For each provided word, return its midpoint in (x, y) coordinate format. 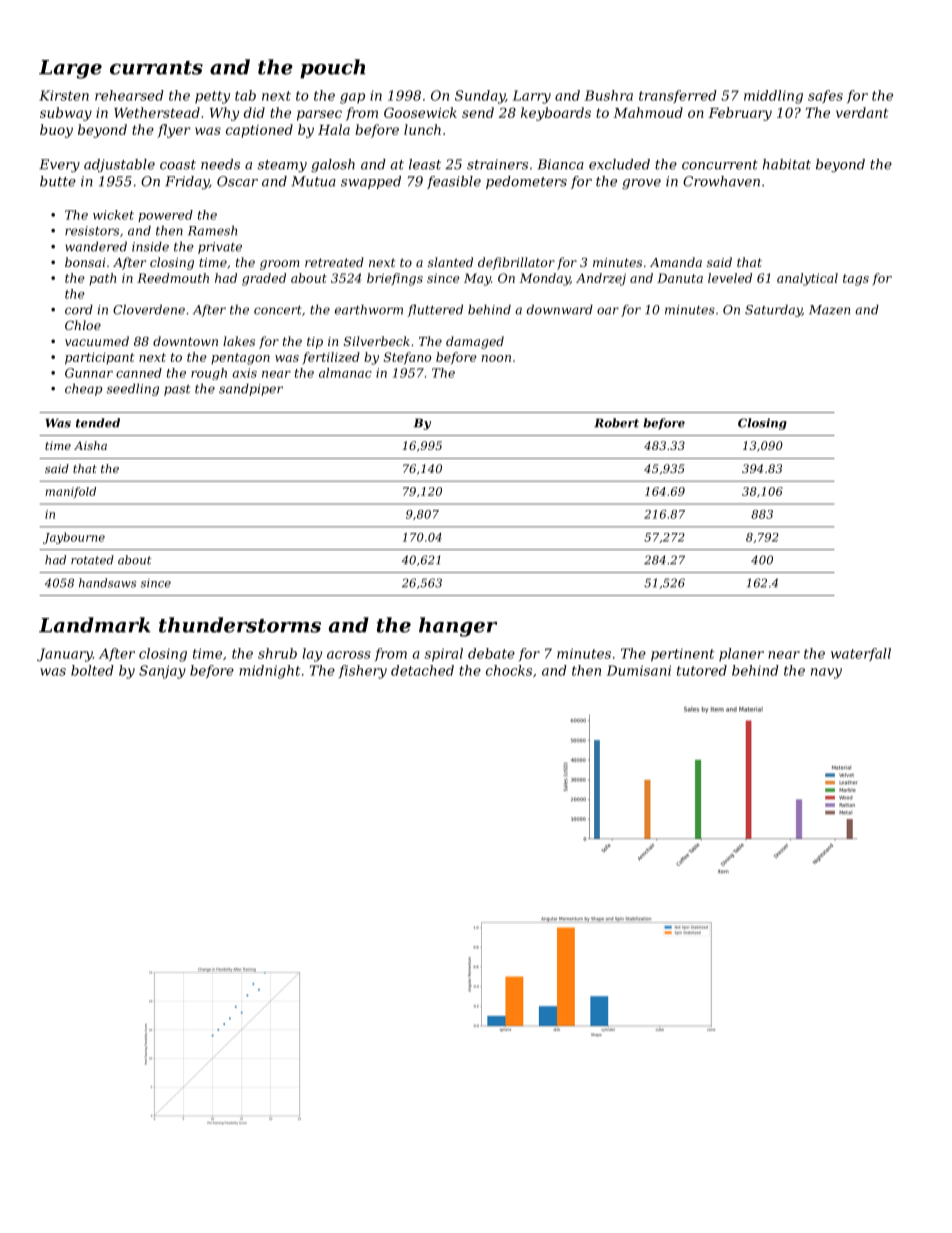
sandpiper (251, 389)
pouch (332, 69)
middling (773, 97)
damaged (475, 342)
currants (156, 68)
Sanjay (162, 672)
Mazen (829, 310)
